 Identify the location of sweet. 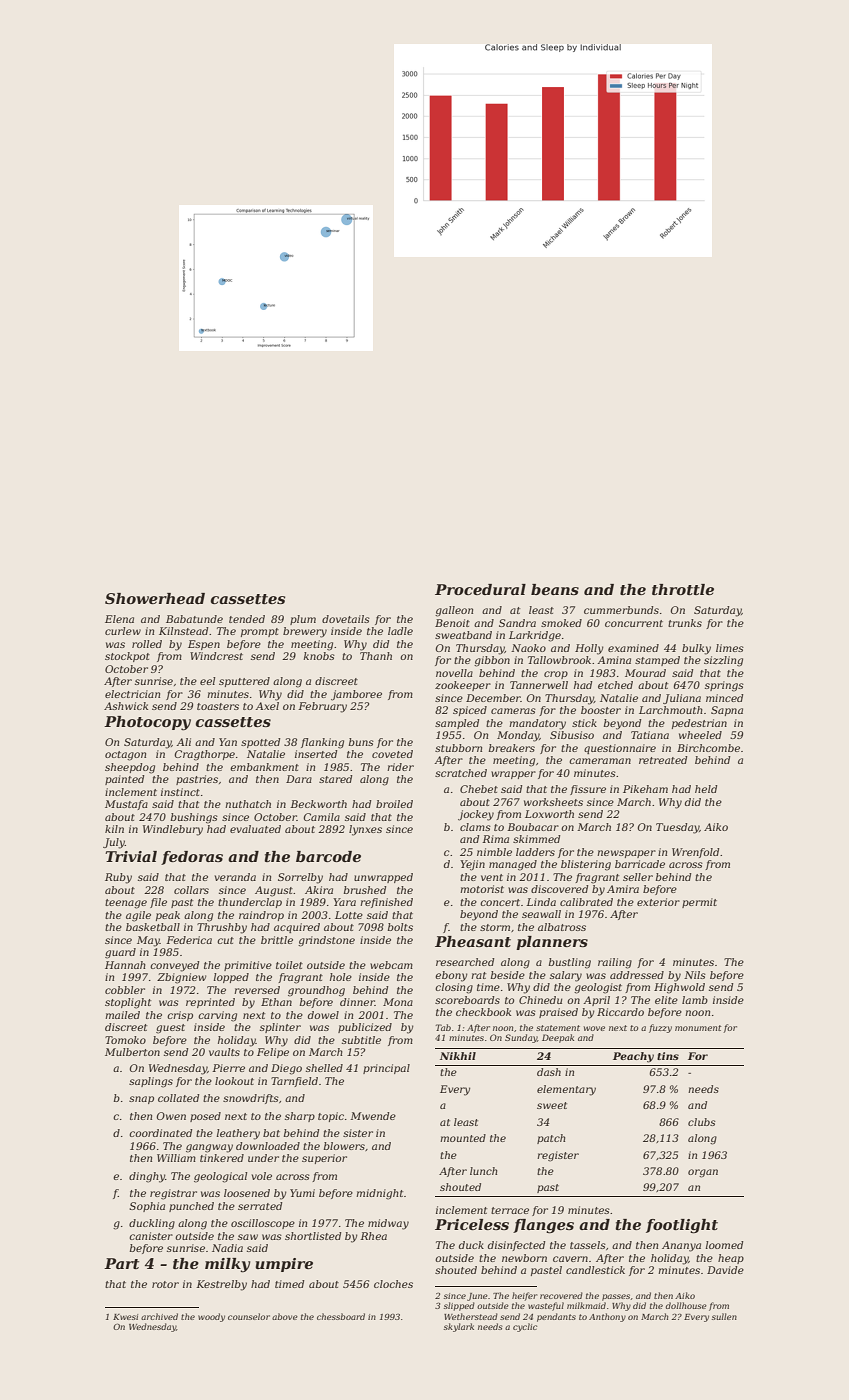
(552, 1105).
